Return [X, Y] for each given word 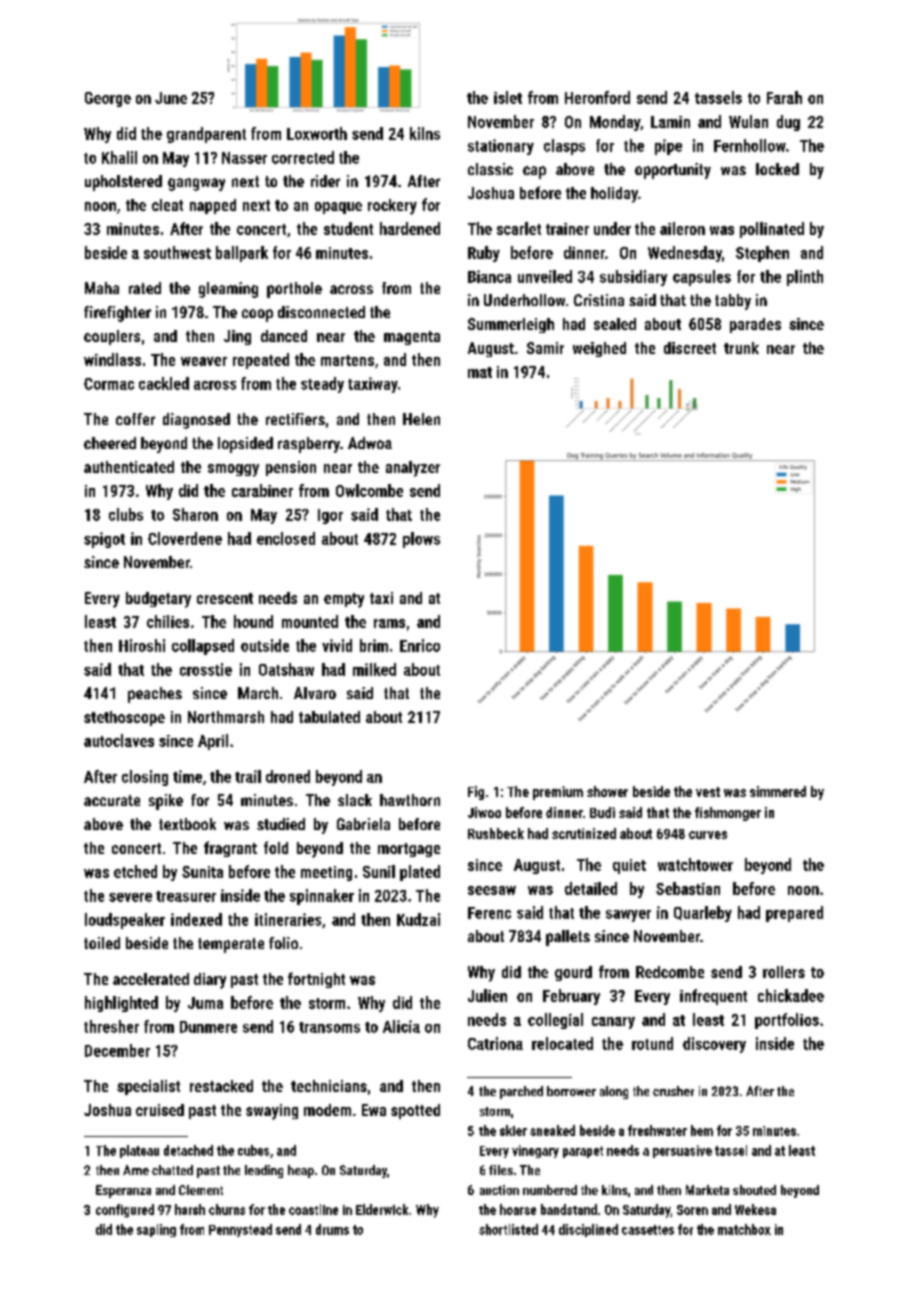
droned [288, 776]
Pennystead [240, 1230]
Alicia [401, 1026]
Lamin [670, 122]
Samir [545, 348]
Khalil [119, 157]
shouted [754, 1190]
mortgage [409, 850]
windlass [112, 359]
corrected [303, 157]
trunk [741, 348]
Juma [205, 1003]
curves [708, 835]
